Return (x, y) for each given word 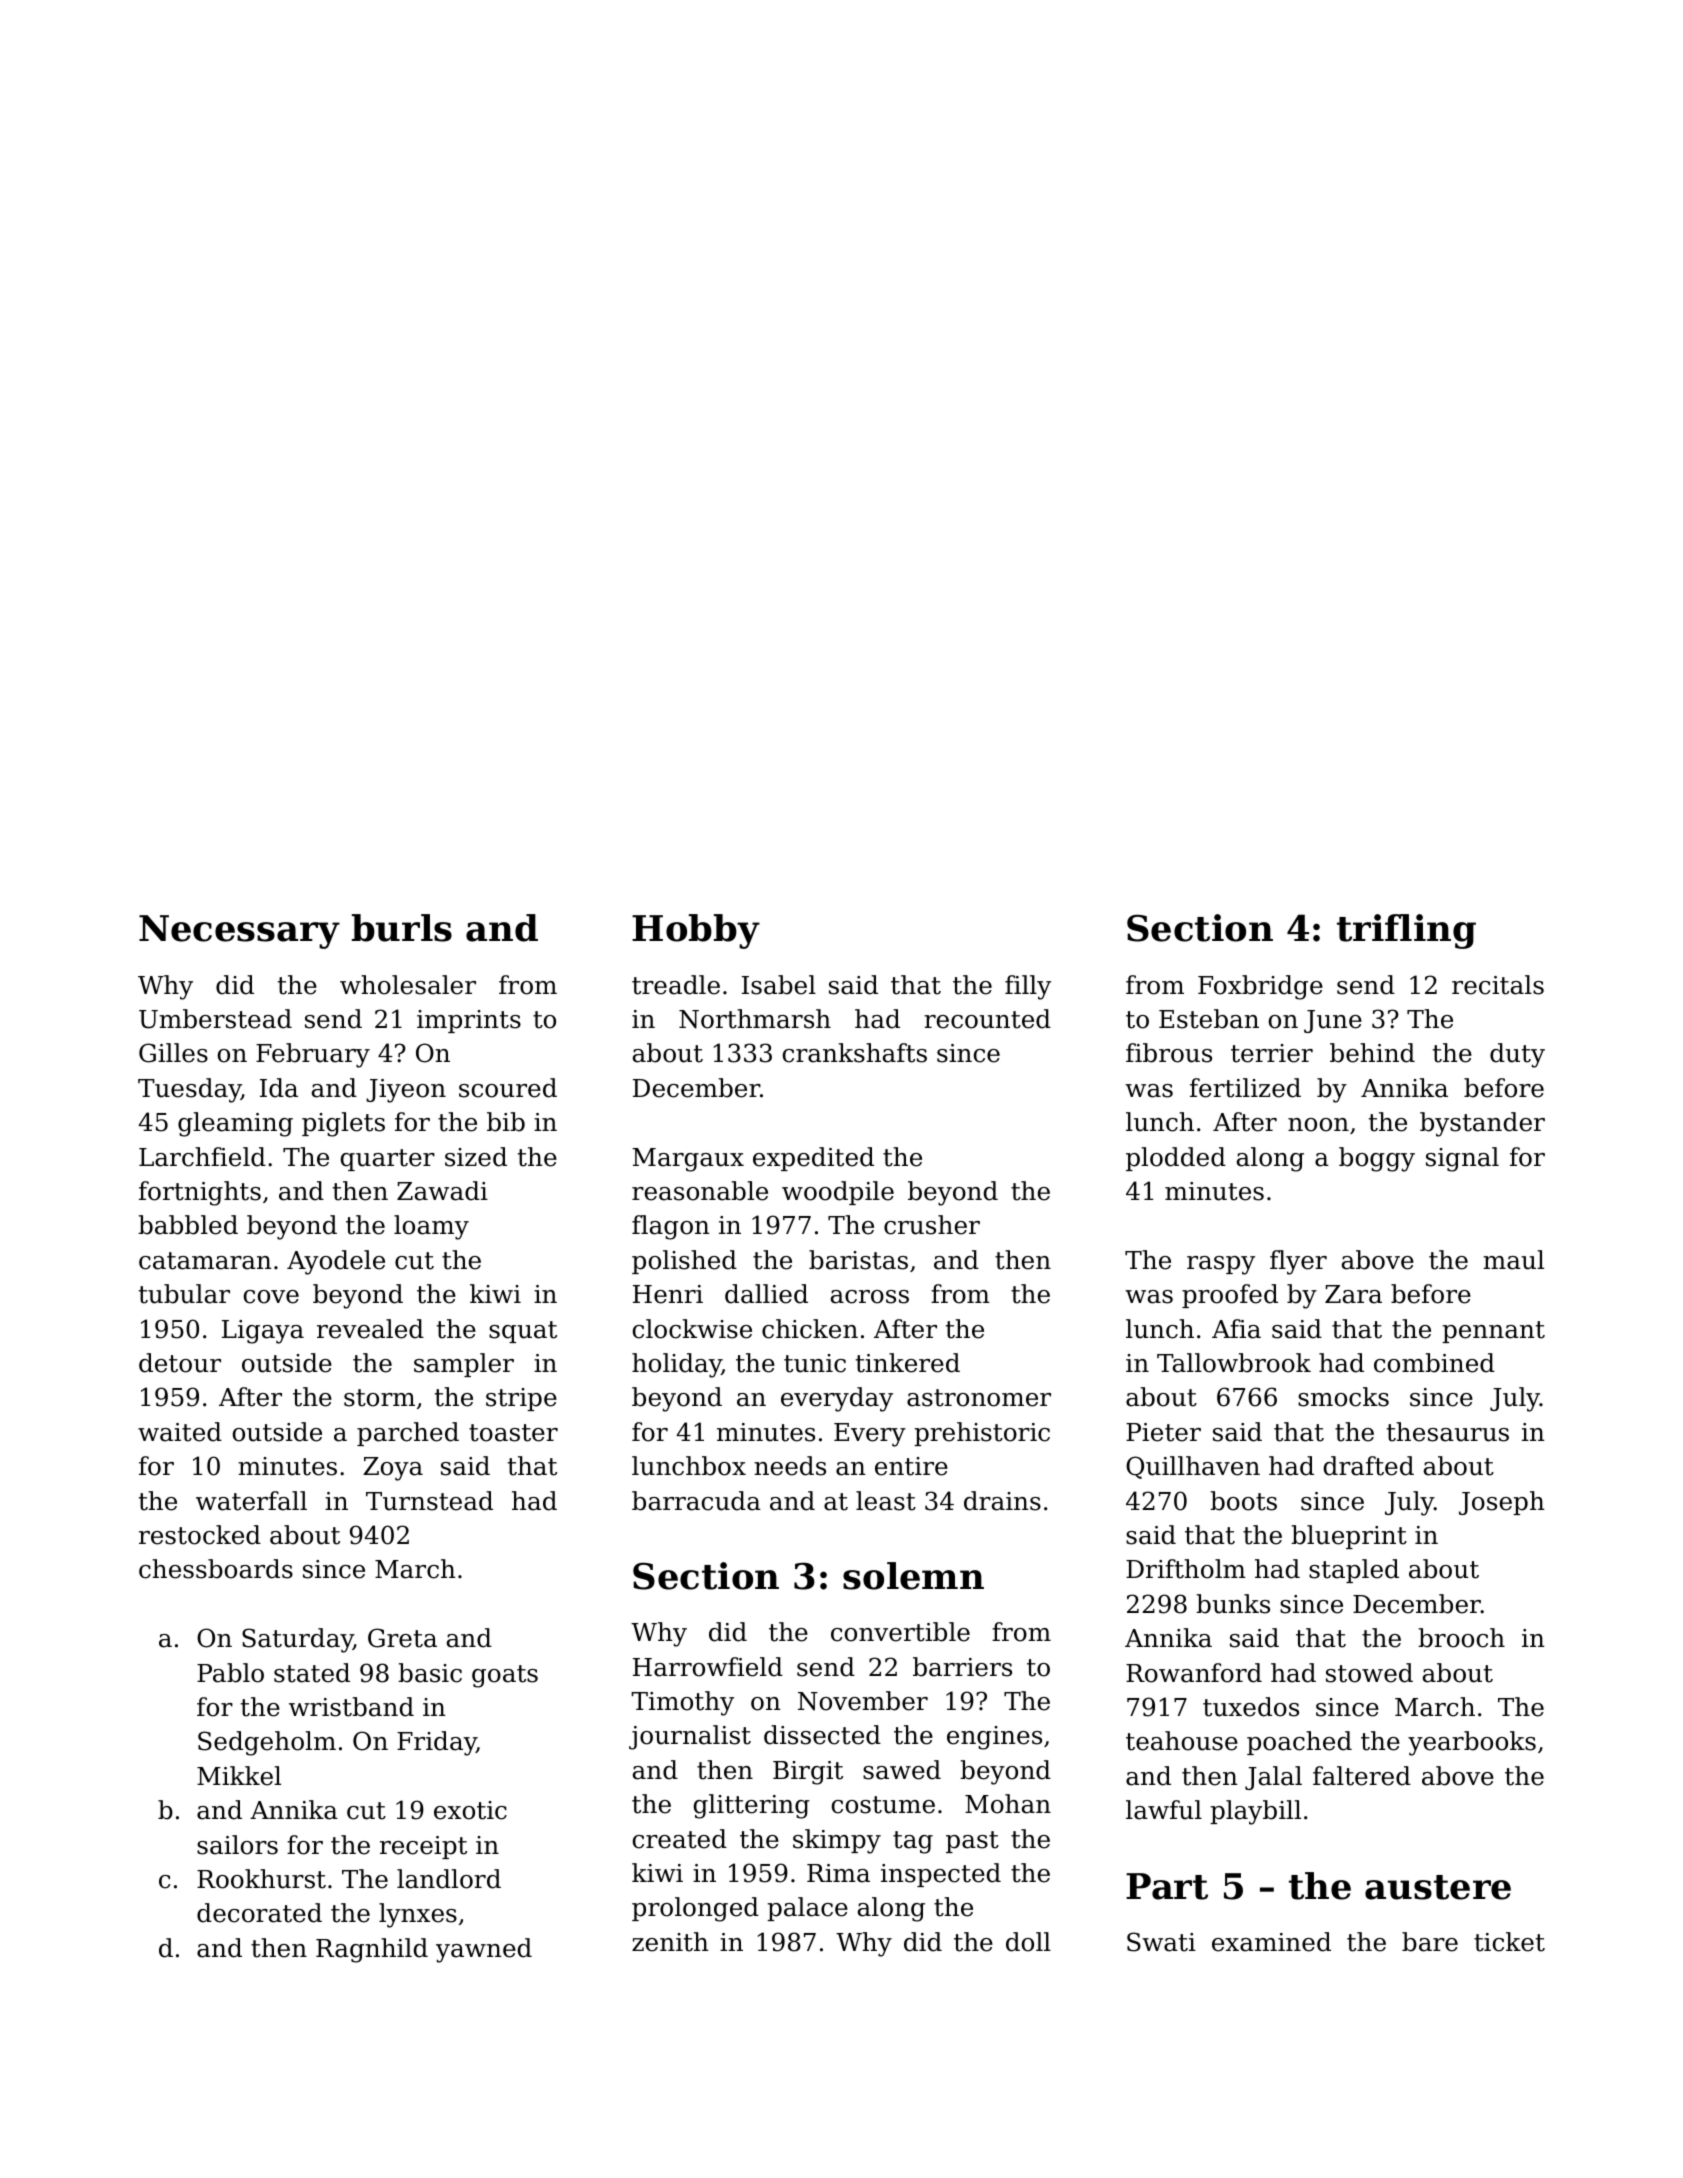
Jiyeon (406, 1091)
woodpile (838, 1193)
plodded (1176, 1159)
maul (1513, 1260)
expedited (813, 1159)
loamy (431, 1227)
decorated (259, 1913)
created (680, 1839)
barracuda (696, 1501)
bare (1430, 1942)
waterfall (251, 1501)
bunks (1233, 1604)
